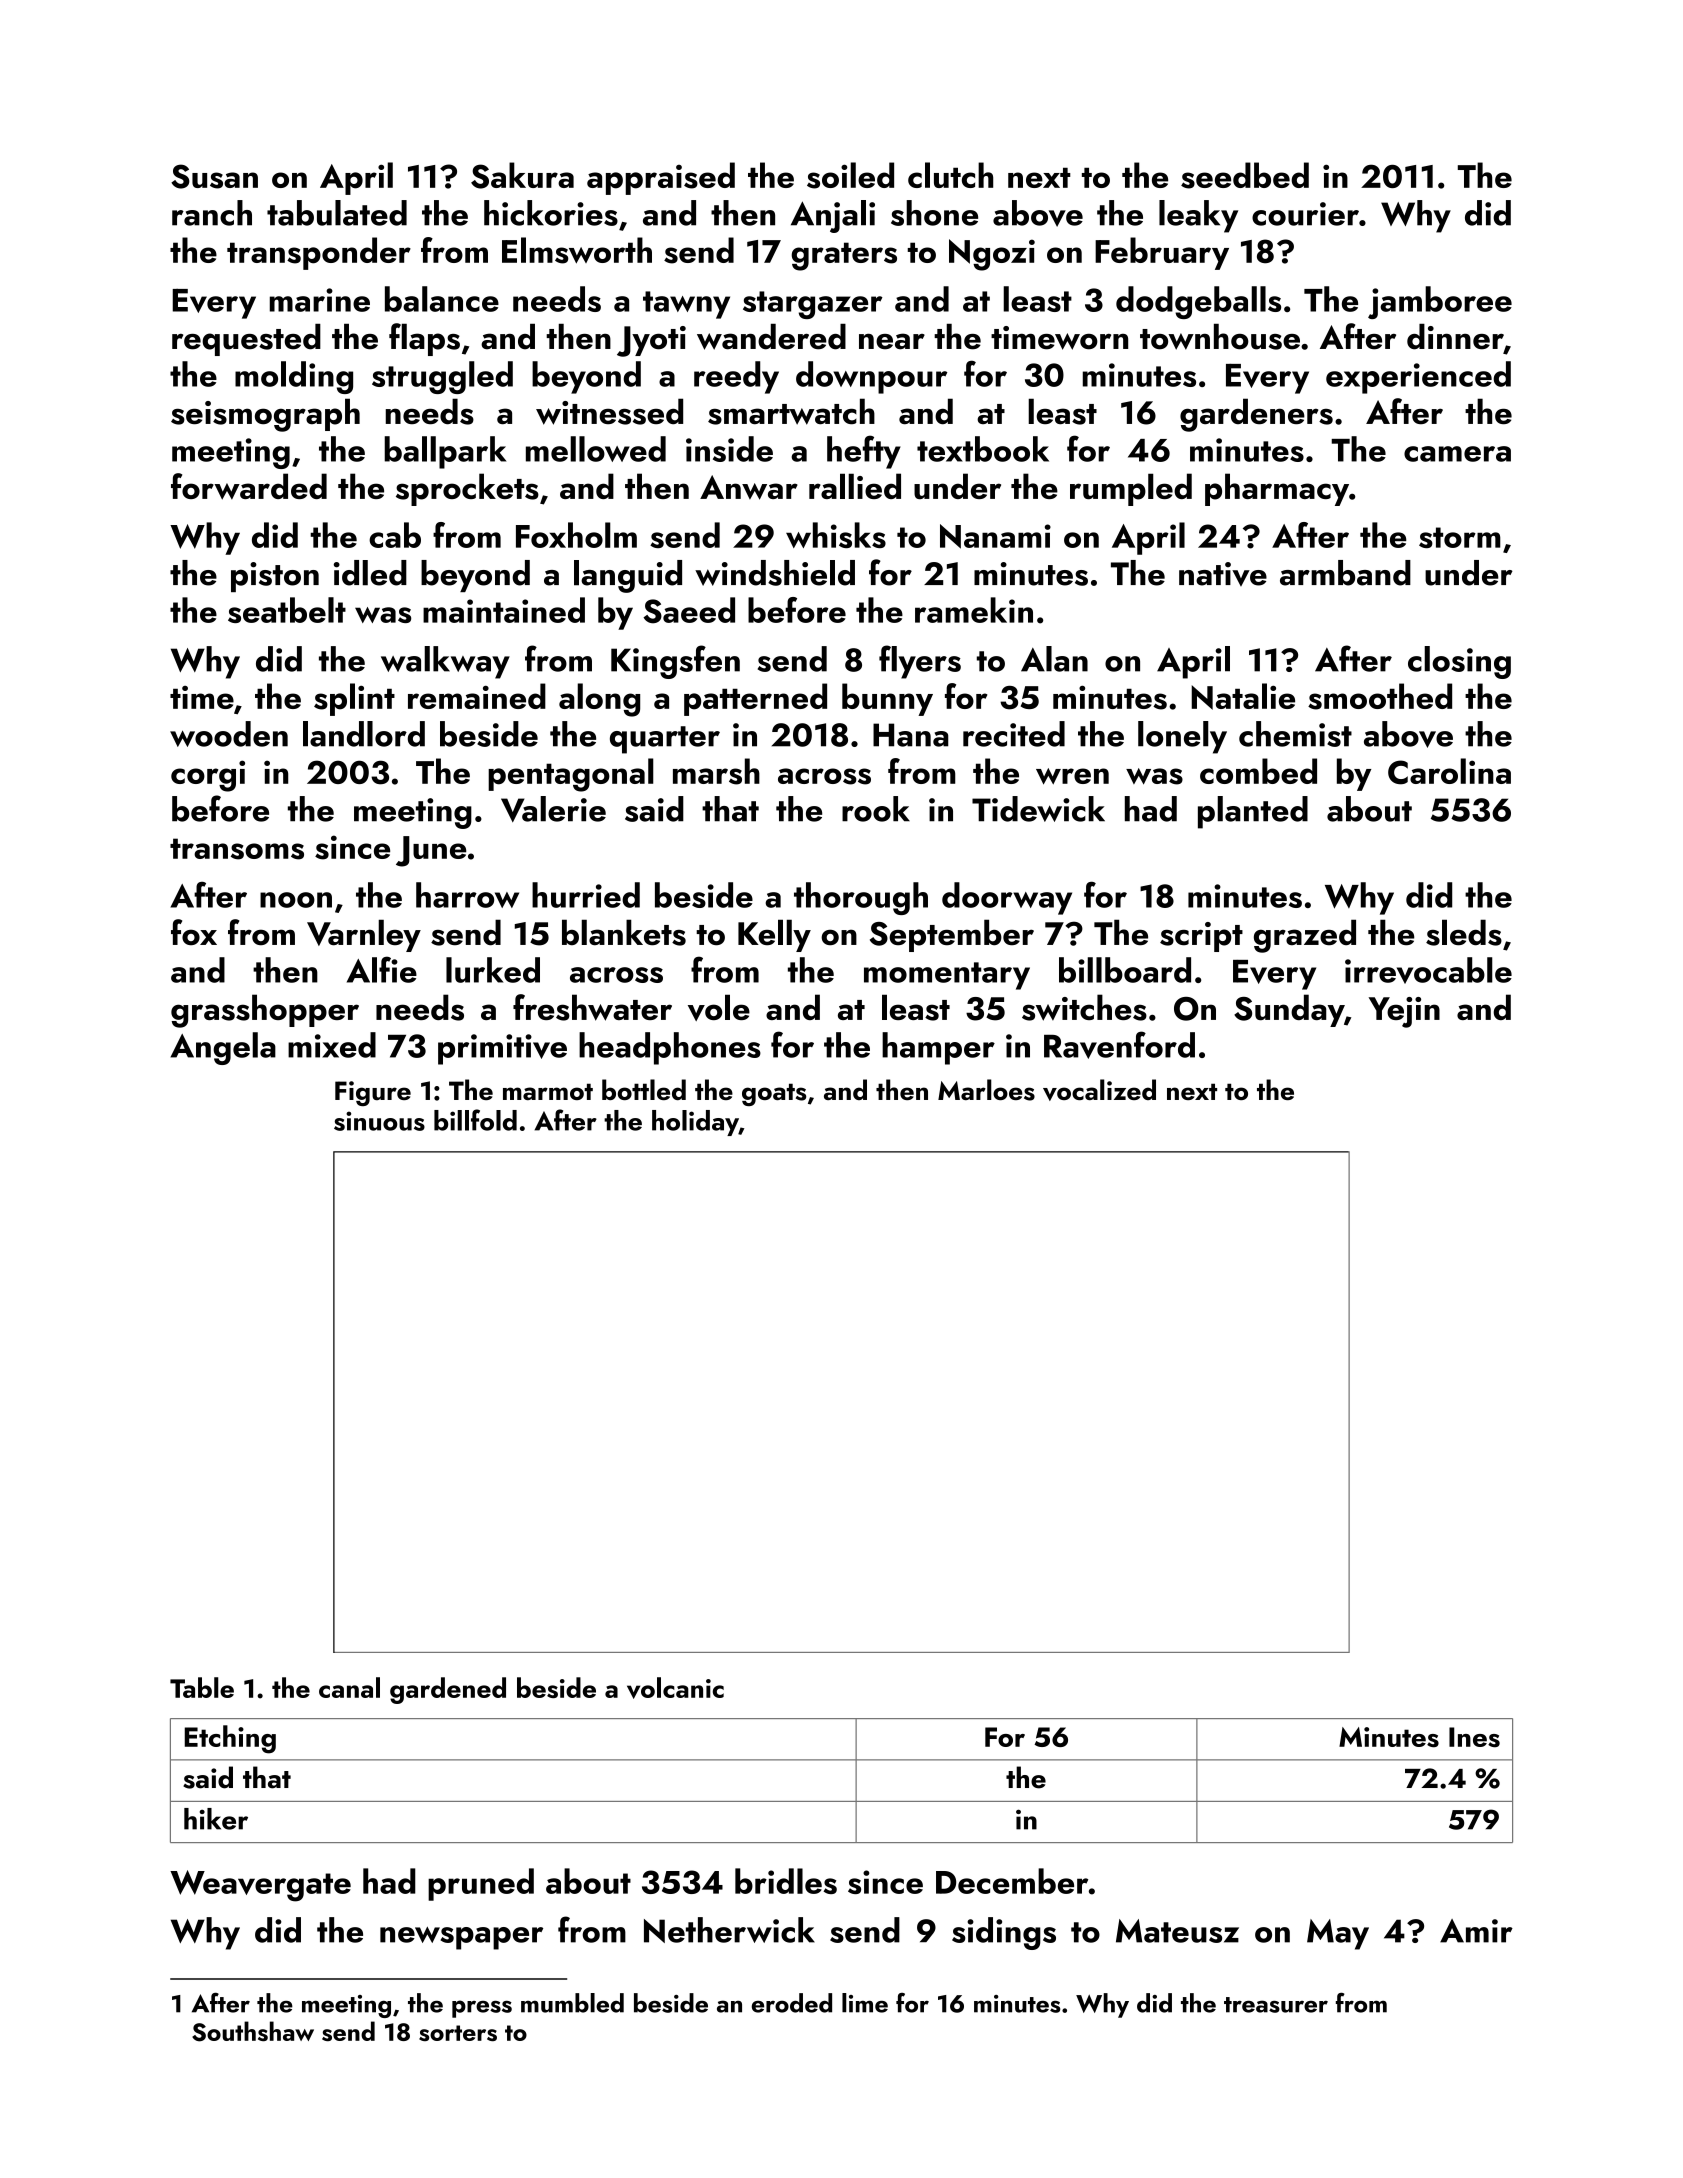  What do you see at coordinates (695, 1123) in the image?
I see `holiday` at bounding box center [695, 1123].
